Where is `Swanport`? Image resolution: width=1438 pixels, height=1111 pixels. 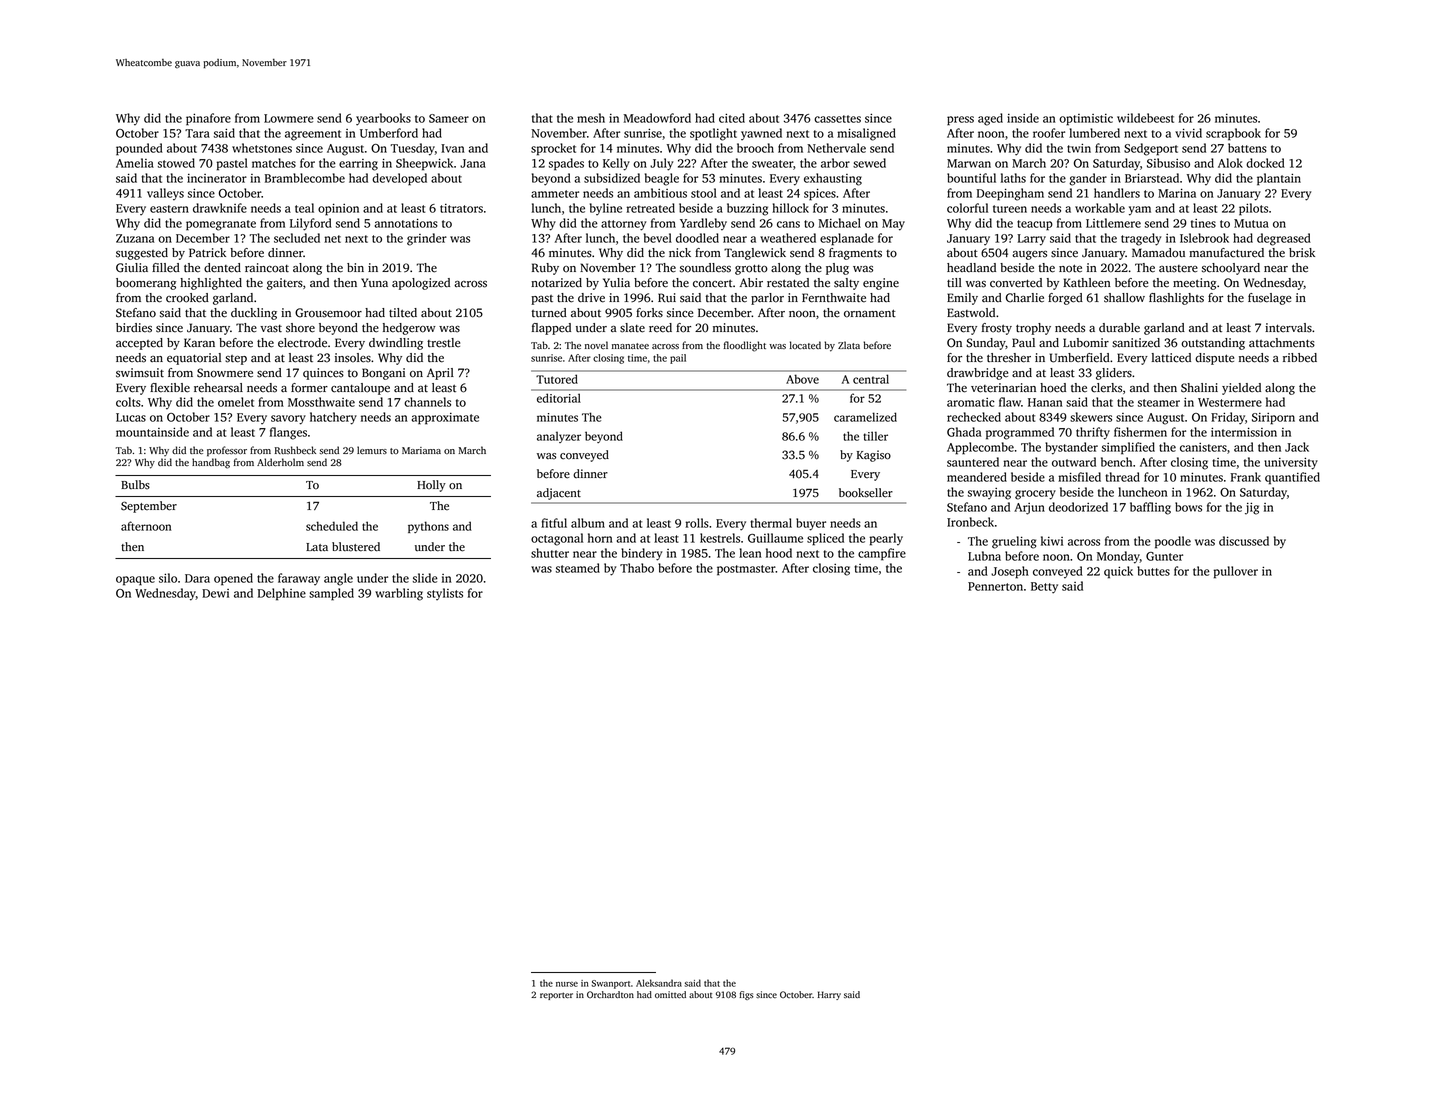 Swanport is located at coordinates (610, 984).
